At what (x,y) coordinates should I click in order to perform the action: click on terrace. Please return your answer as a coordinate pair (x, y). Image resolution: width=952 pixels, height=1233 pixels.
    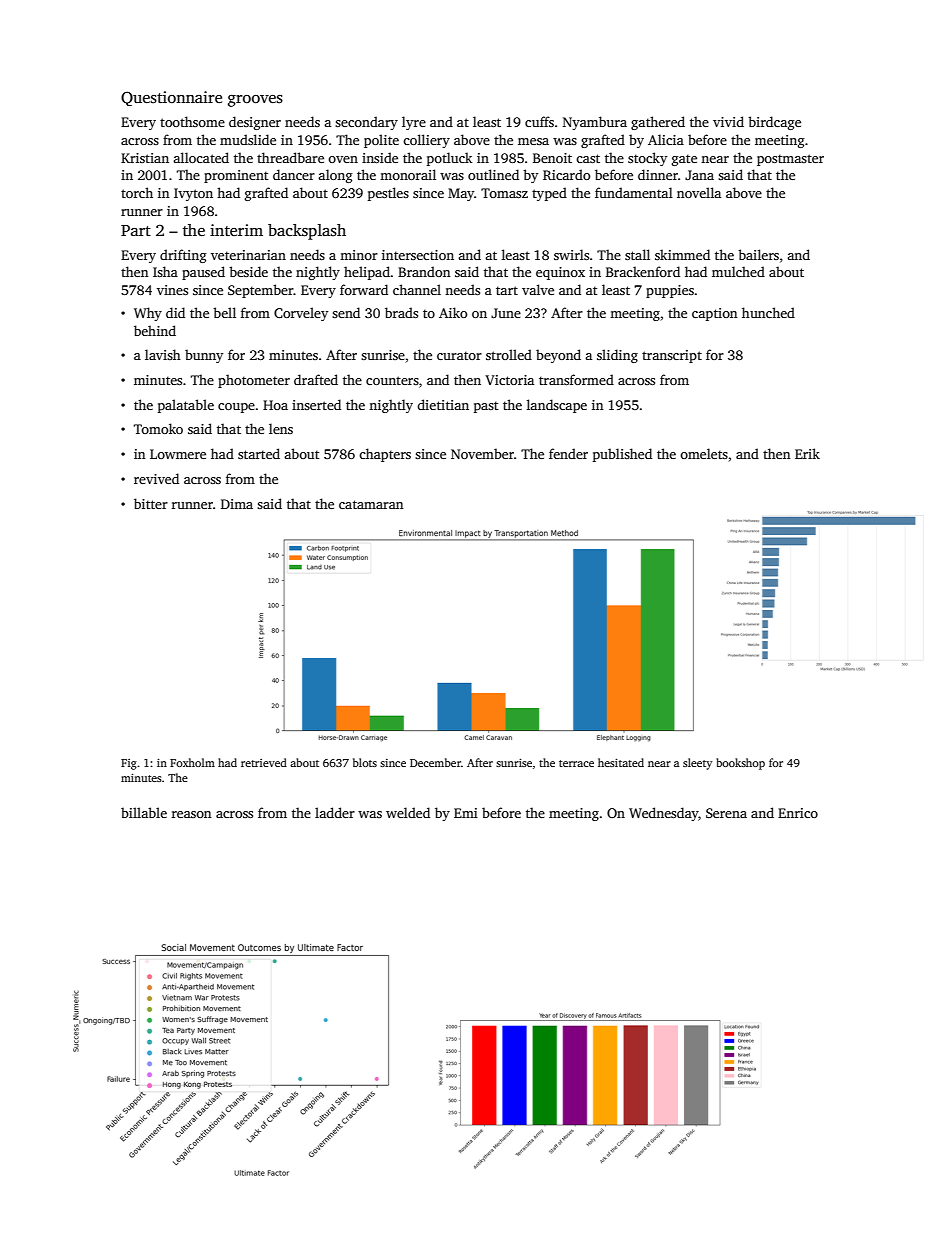
    Looking at the image, I should click on (576, 763).
